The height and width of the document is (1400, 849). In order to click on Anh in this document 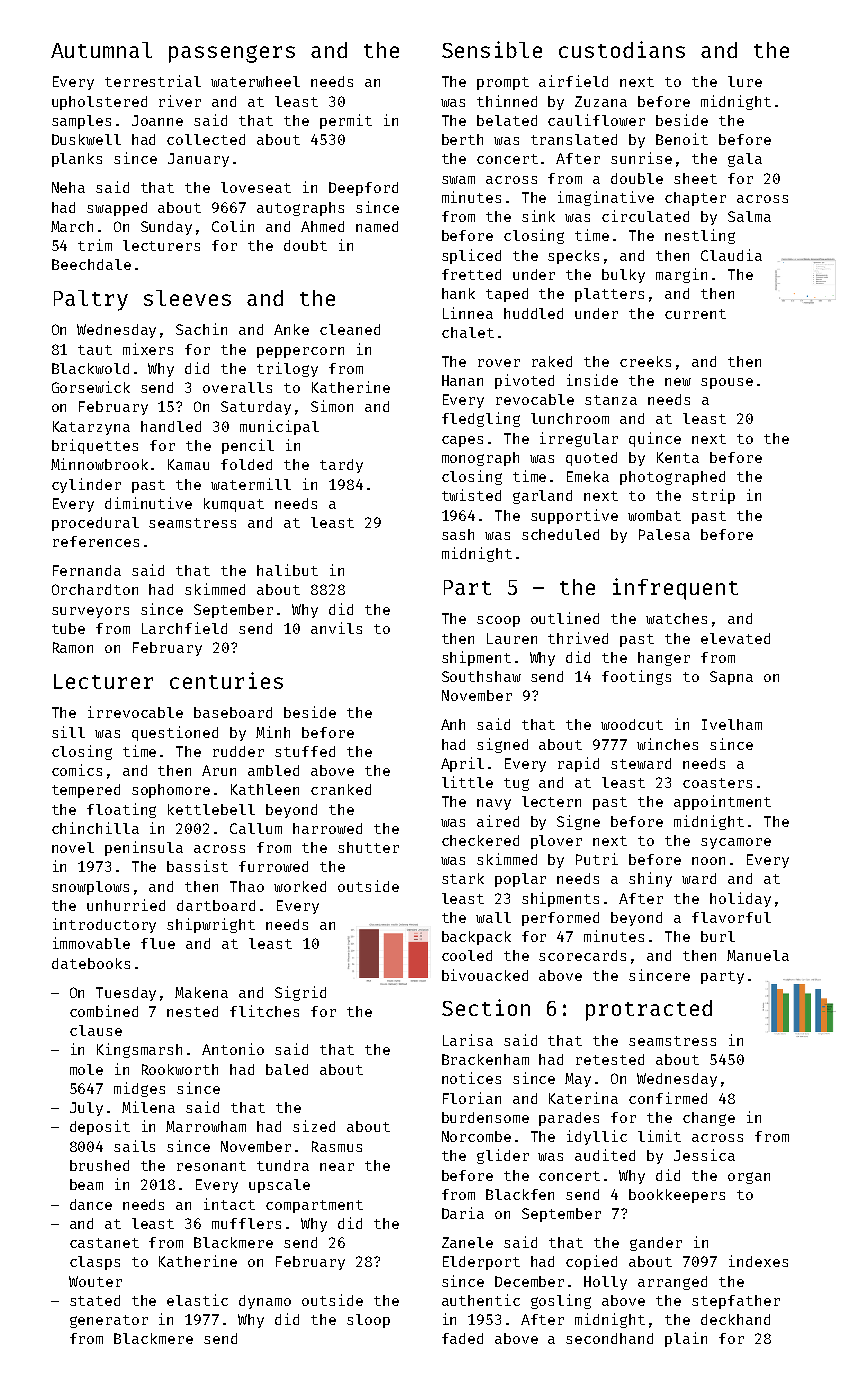, I will do `click(453, 724)`.
